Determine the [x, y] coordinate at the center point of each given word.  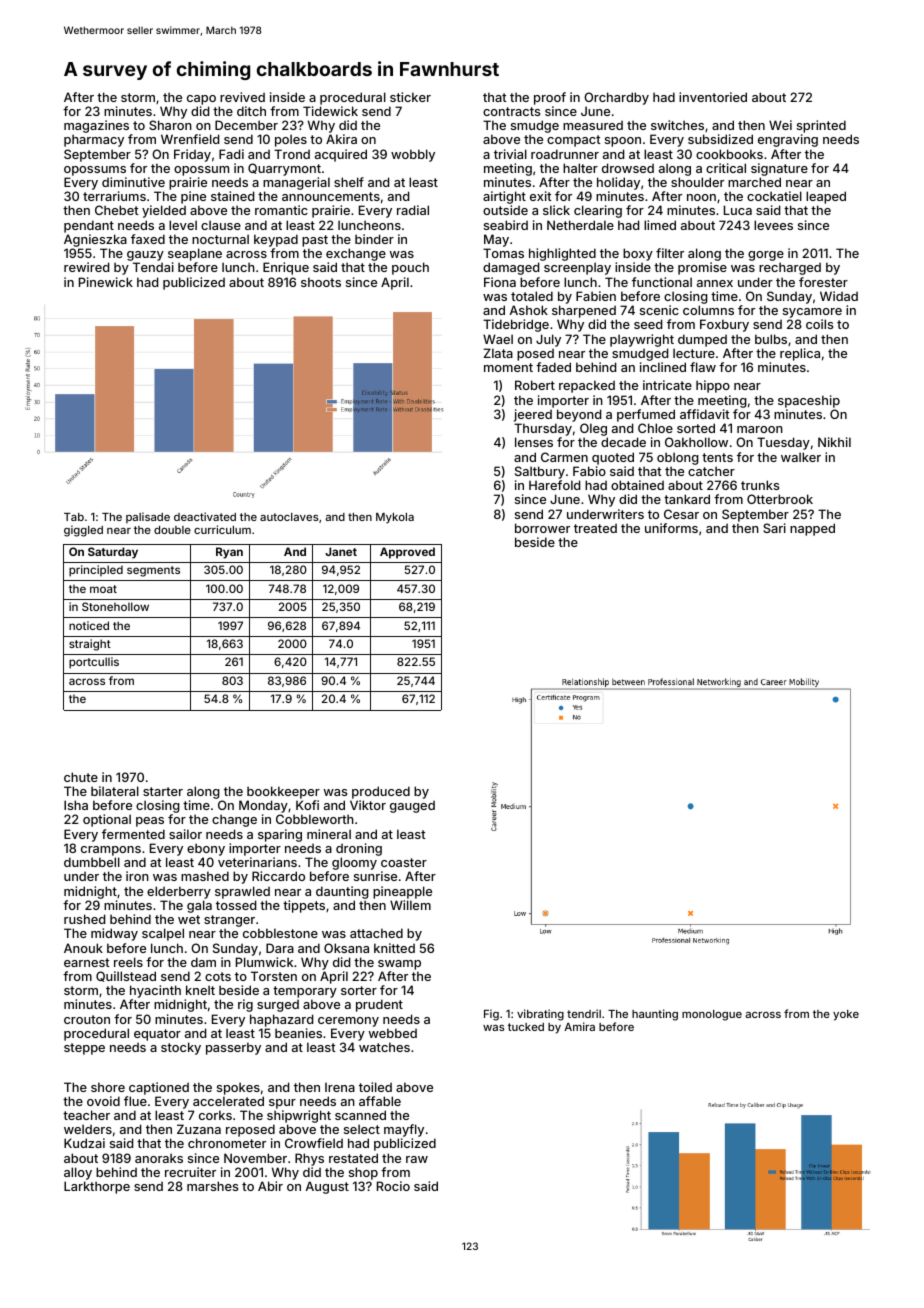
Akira [341, 139]
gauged [412, 807]
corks [215, 1115]
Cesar [681, 514]
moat [103, 589]
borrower [542, 528]
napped [812, 529]
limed [660, 225]
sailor [185, 834]
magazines [96, 126]
